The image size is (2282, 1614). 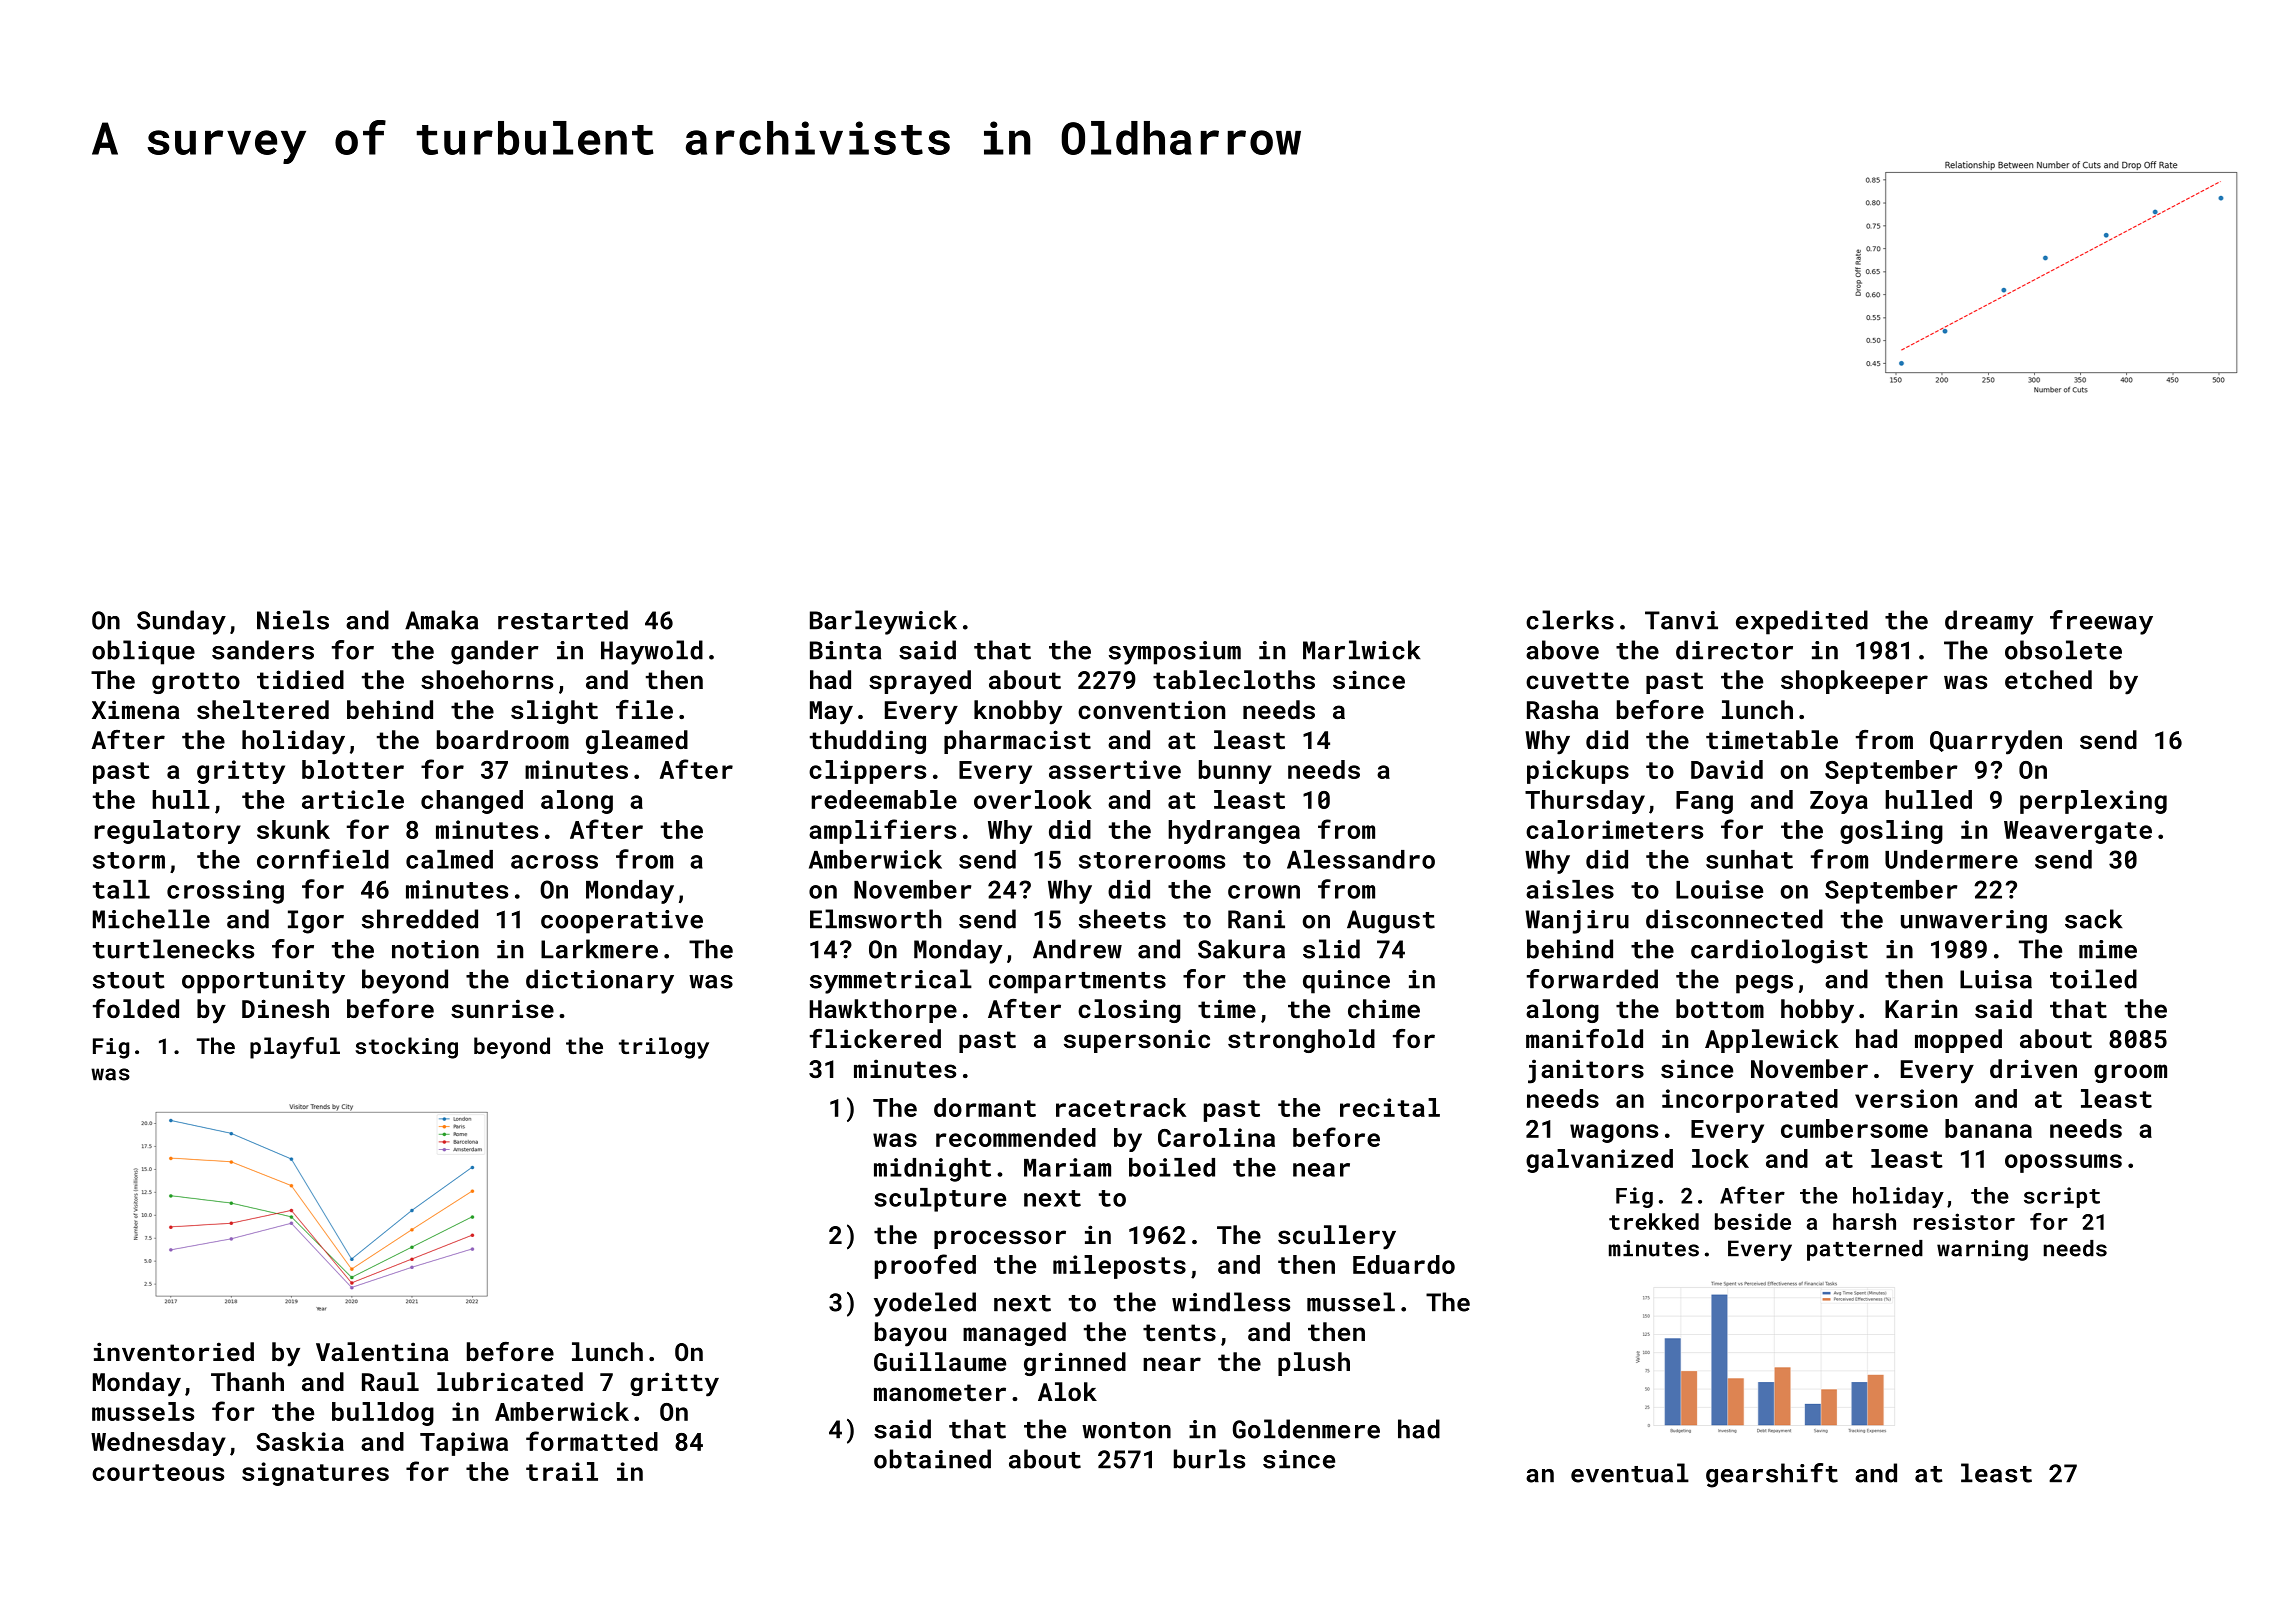 What do you see at coordinates (2094, 919) in the screenshot?
I see `sack` at bounding box center [2094, 919].
